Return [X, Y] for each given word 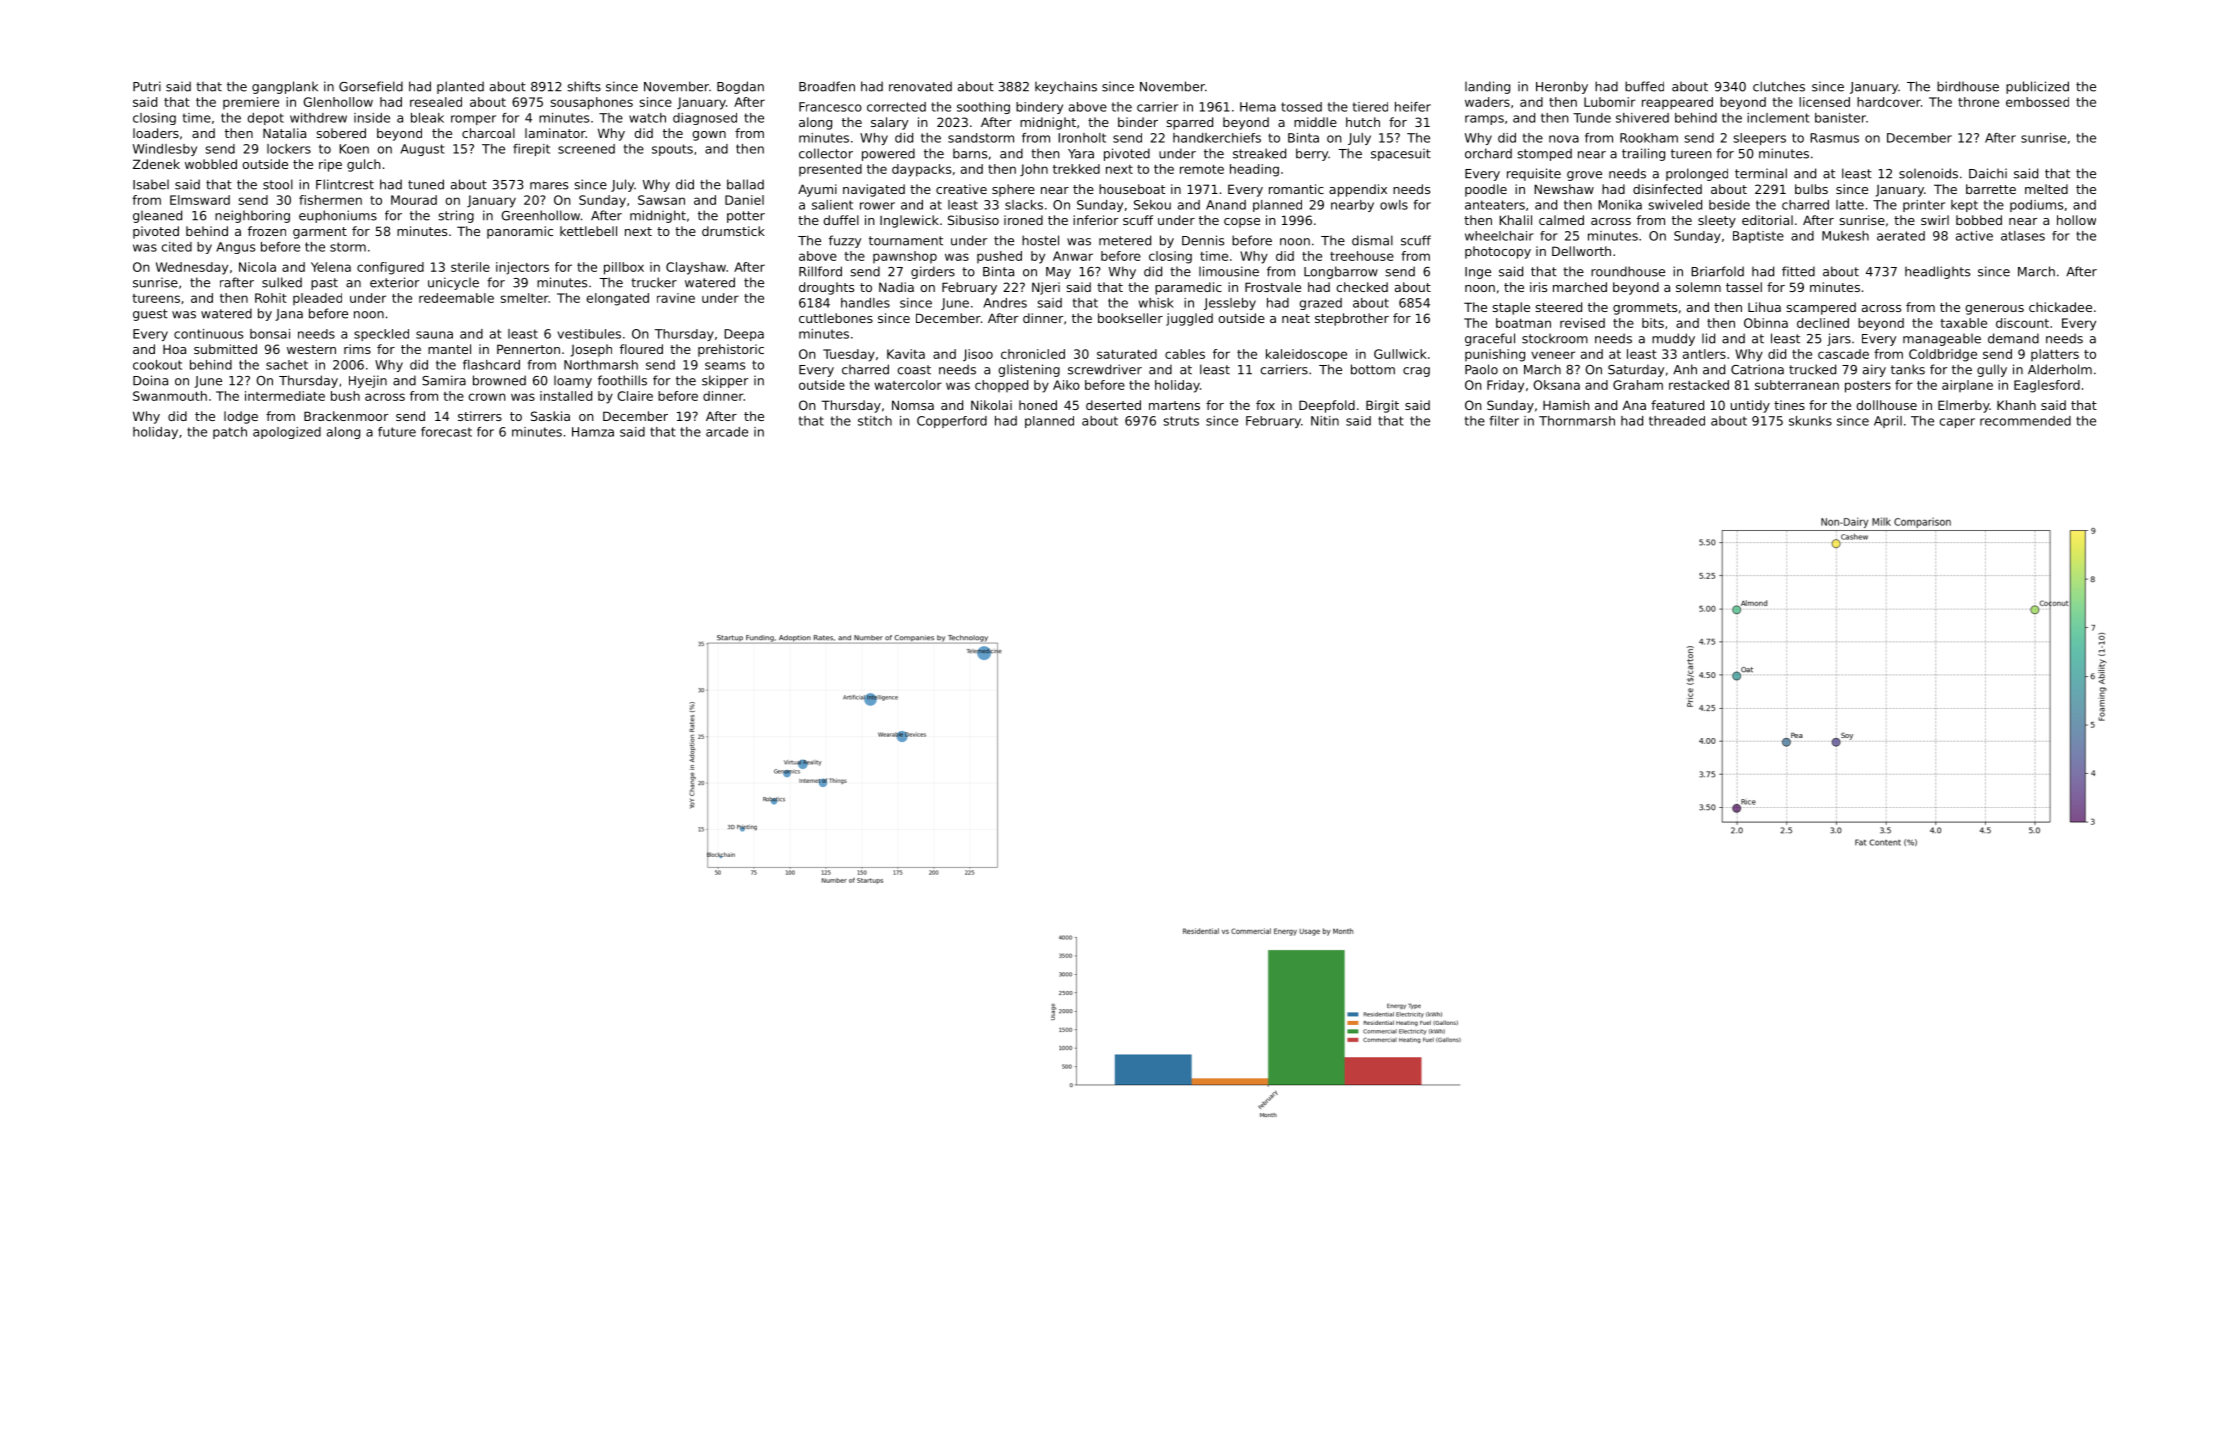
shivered [1642, 118]
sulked [282, 282]
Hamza [593, 432]
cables [1185, 354]
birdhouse [1968, 86]
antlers [1704, 354]
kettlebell [588, 231]
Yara [1081, 154]
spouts [672, 150]
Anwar [1073, 256]
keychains [1066, 87]
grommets [1645, 309]
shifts [584, 86]
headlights [1937, 272]
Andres [1005, 303]
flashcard [491, 365]
